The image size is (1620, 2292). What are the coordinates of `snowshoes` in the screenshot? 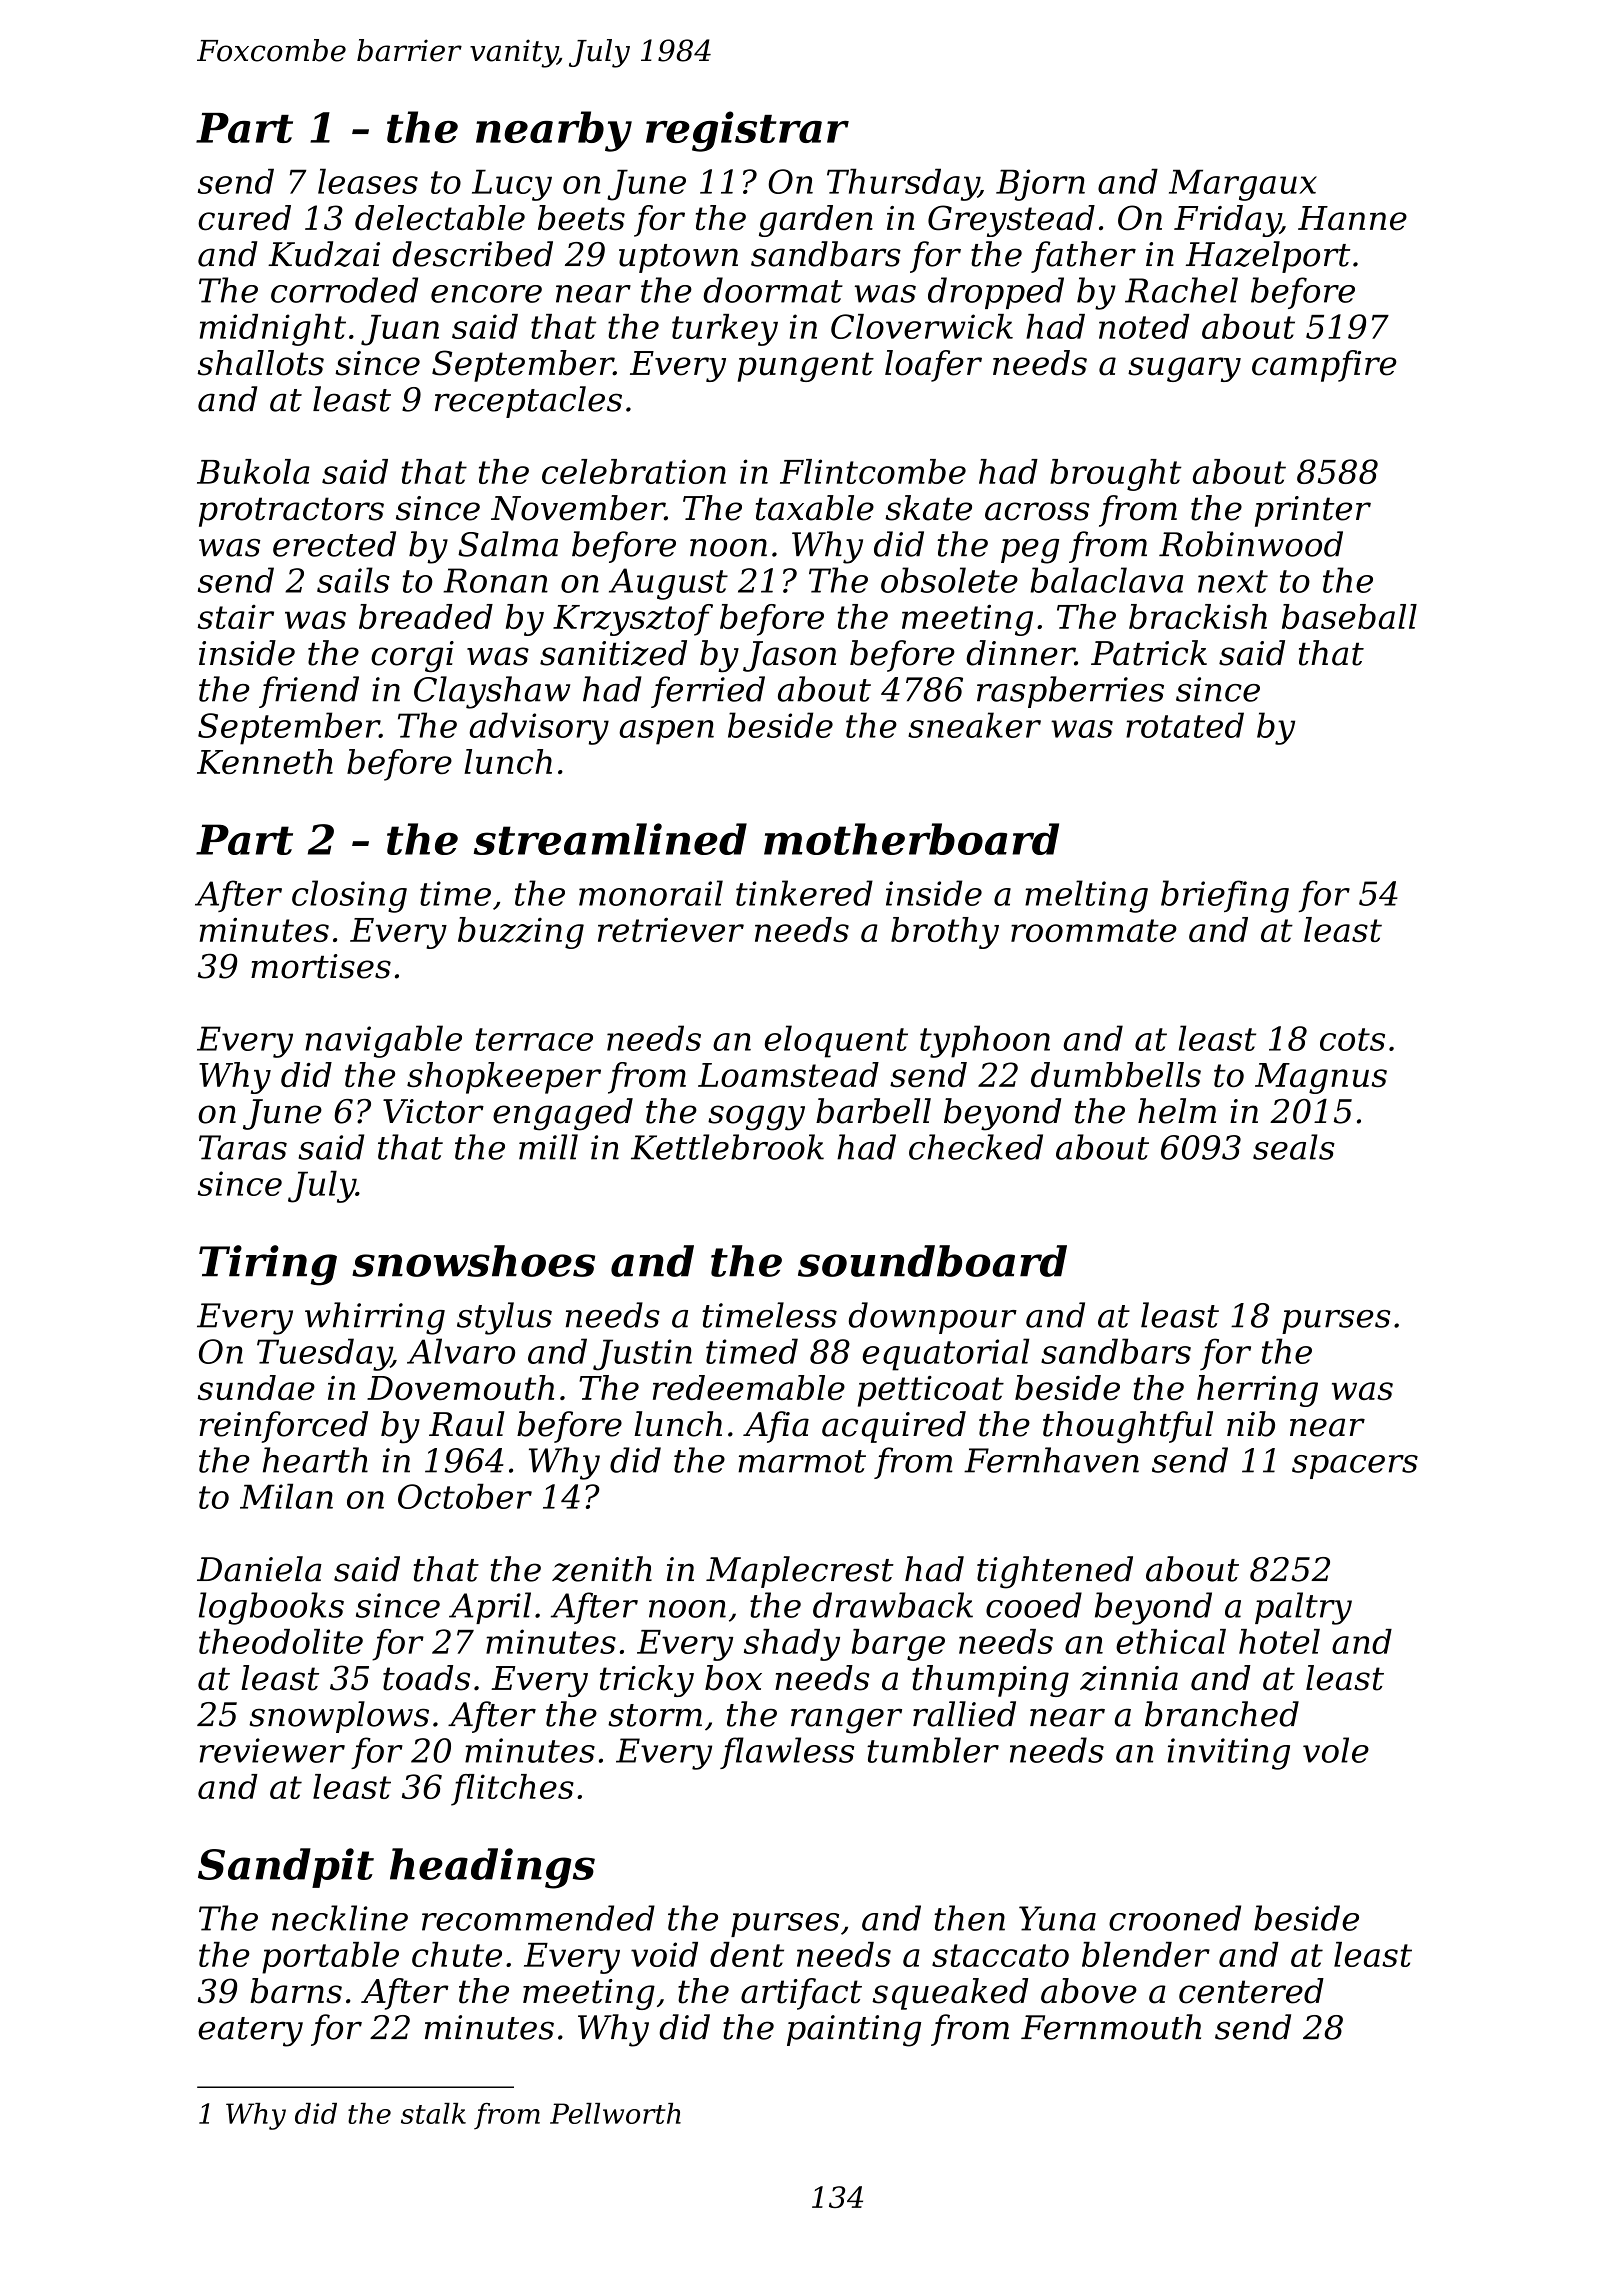 It's located at (473, 1261).
